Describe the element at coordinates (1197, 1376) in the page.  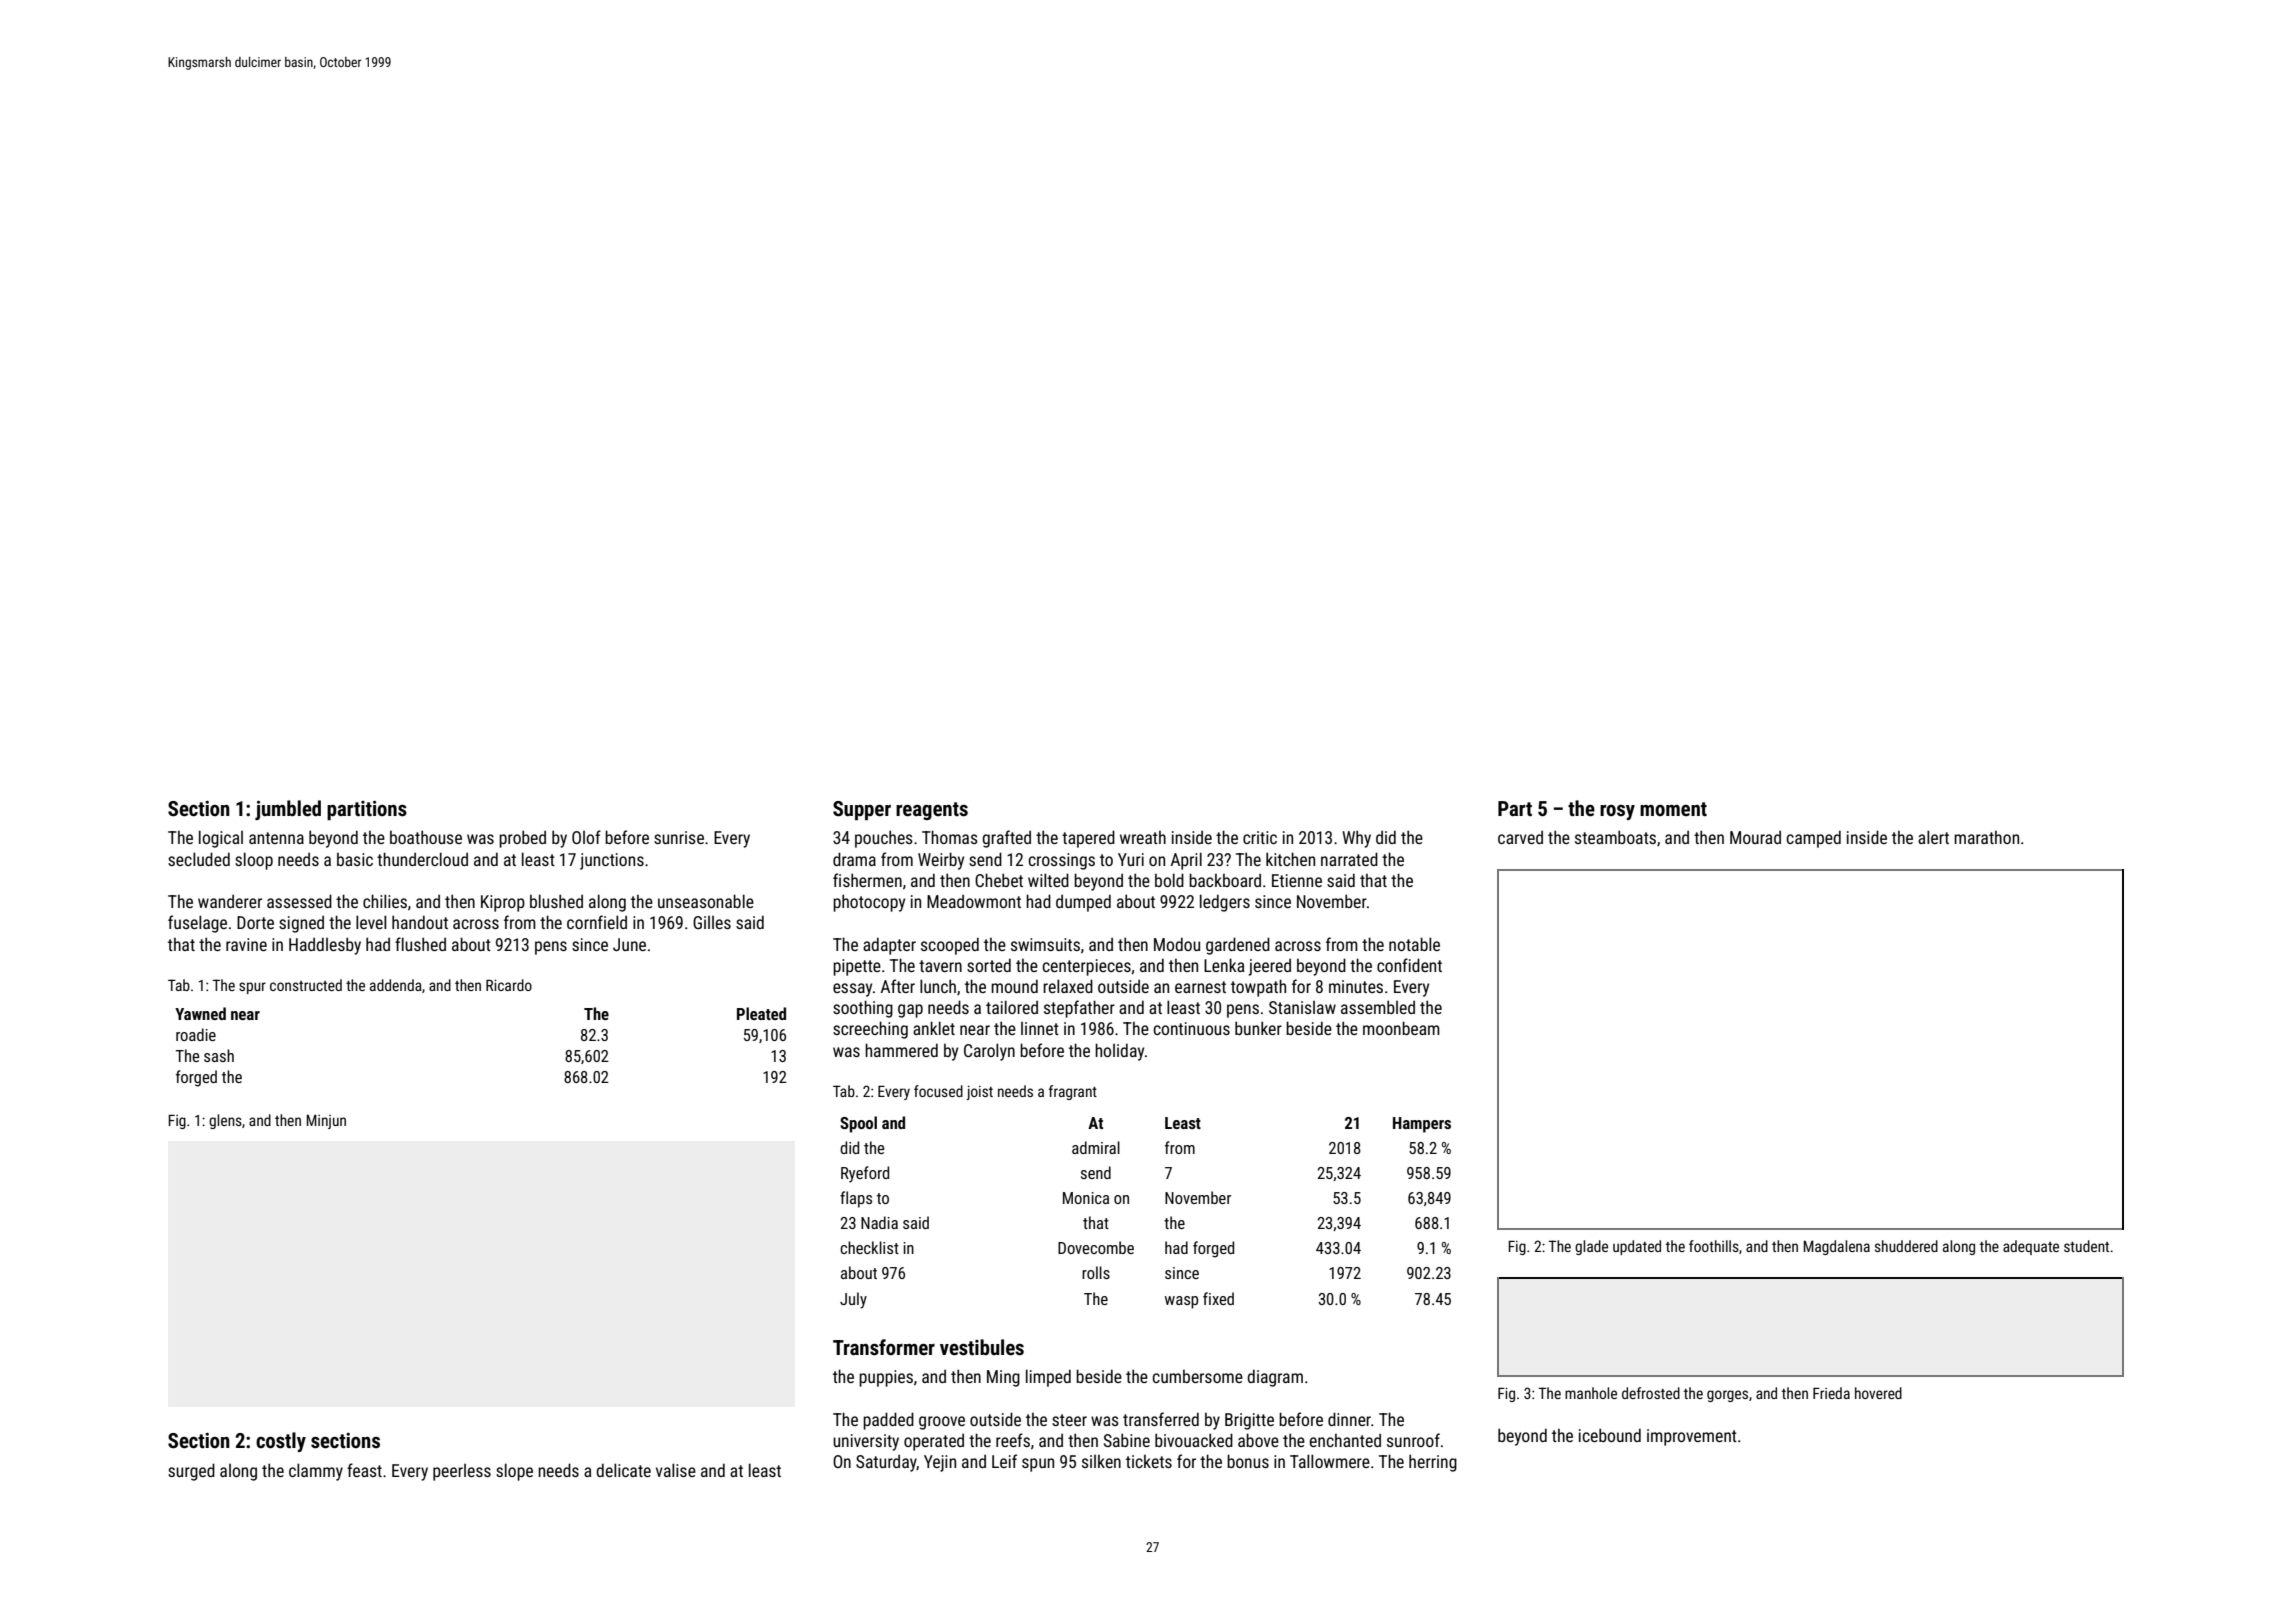
I see `cumbersome` at that location.
